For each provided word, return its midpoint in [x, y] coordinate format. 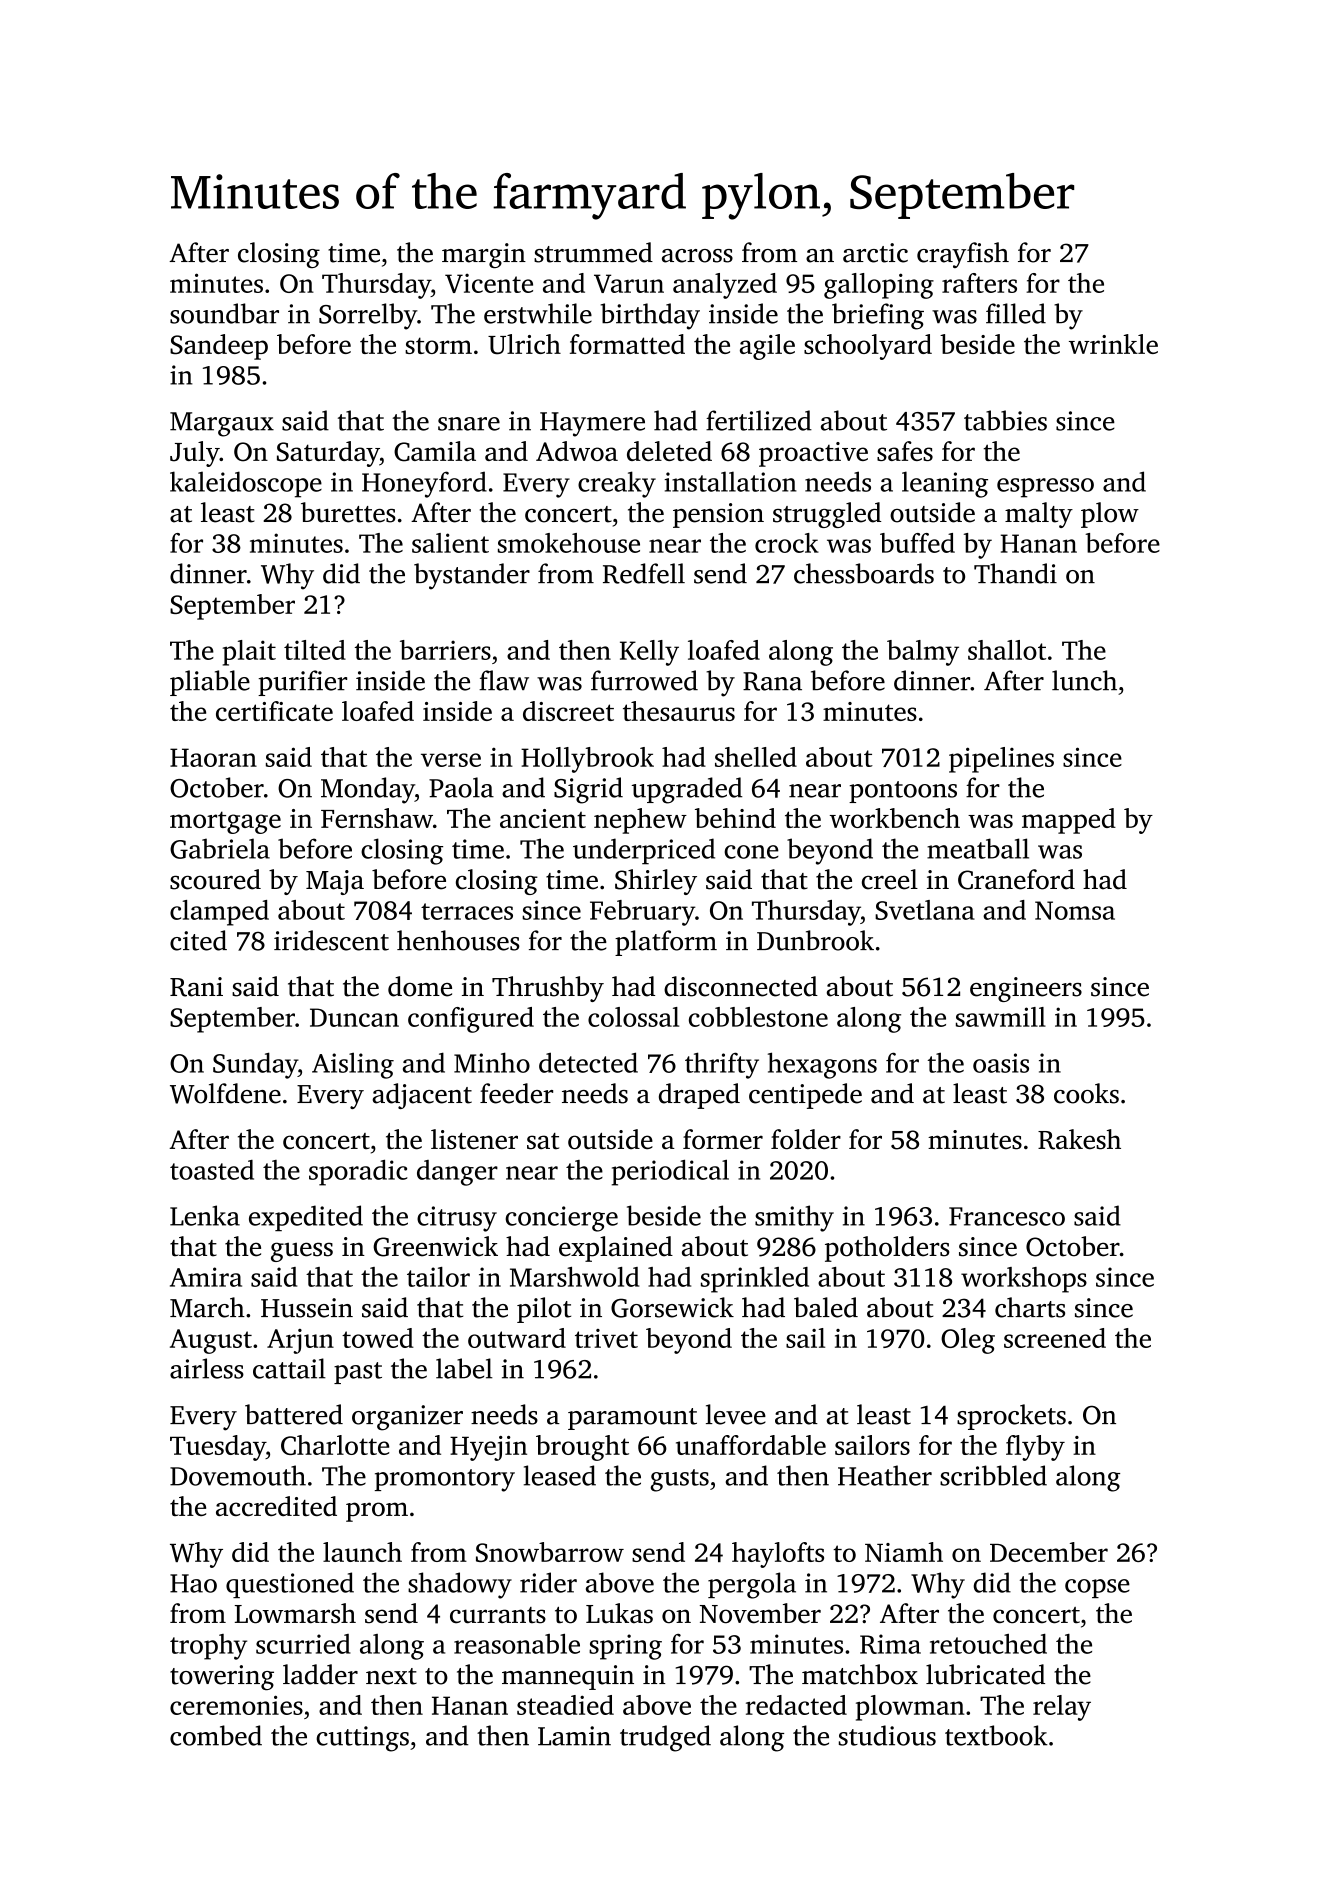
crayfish [963, 255]
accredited [276, 1506]
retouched [988, 1644]
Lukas [619, 1613]
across [697, 256]
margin [484, 255]
